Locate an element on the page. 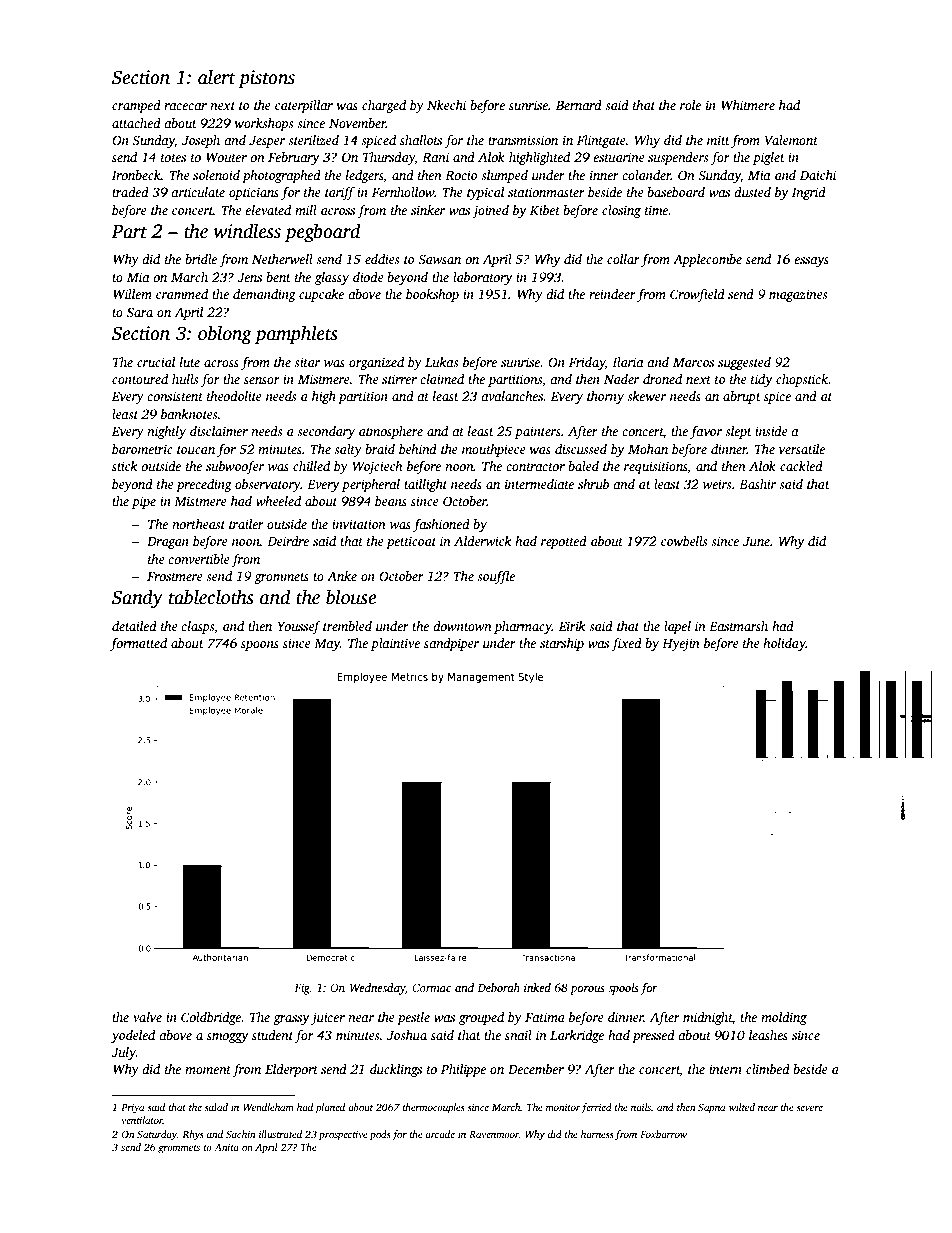 The image size is (952, 1233). Bashir is located at coordinates (757, 484).
